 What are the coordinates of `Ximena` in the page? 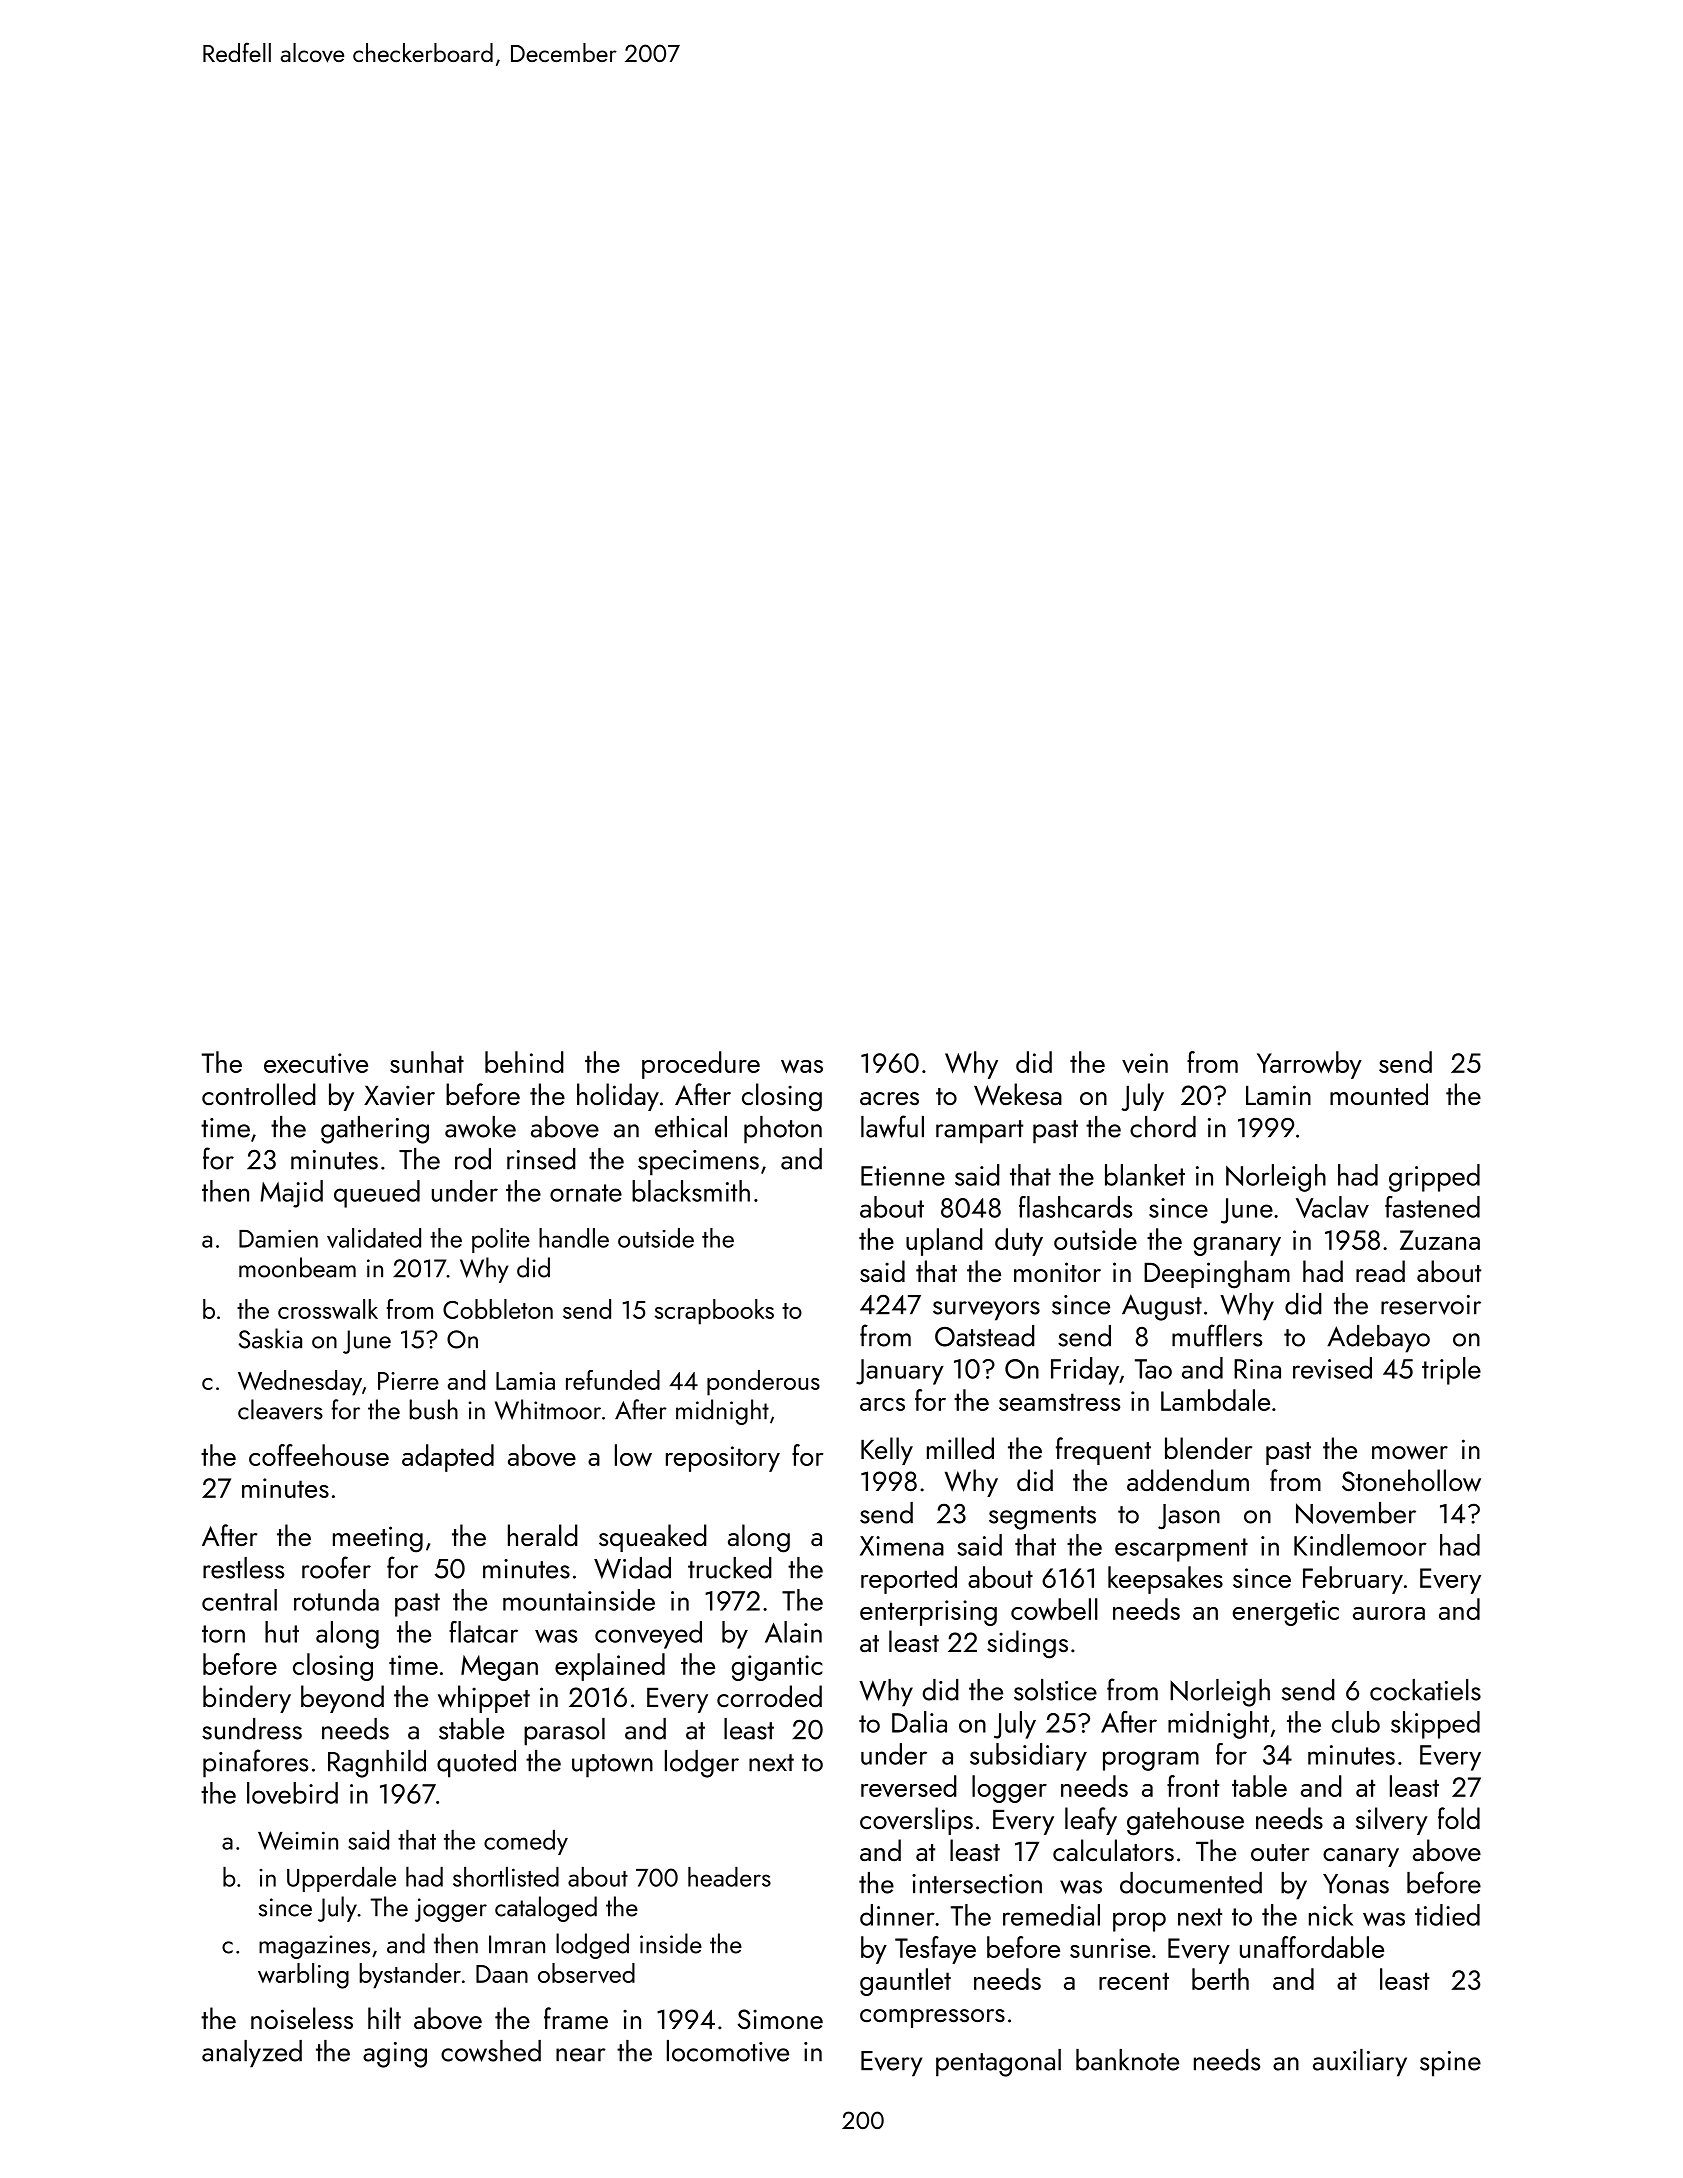 It's located at (902, 1546).
